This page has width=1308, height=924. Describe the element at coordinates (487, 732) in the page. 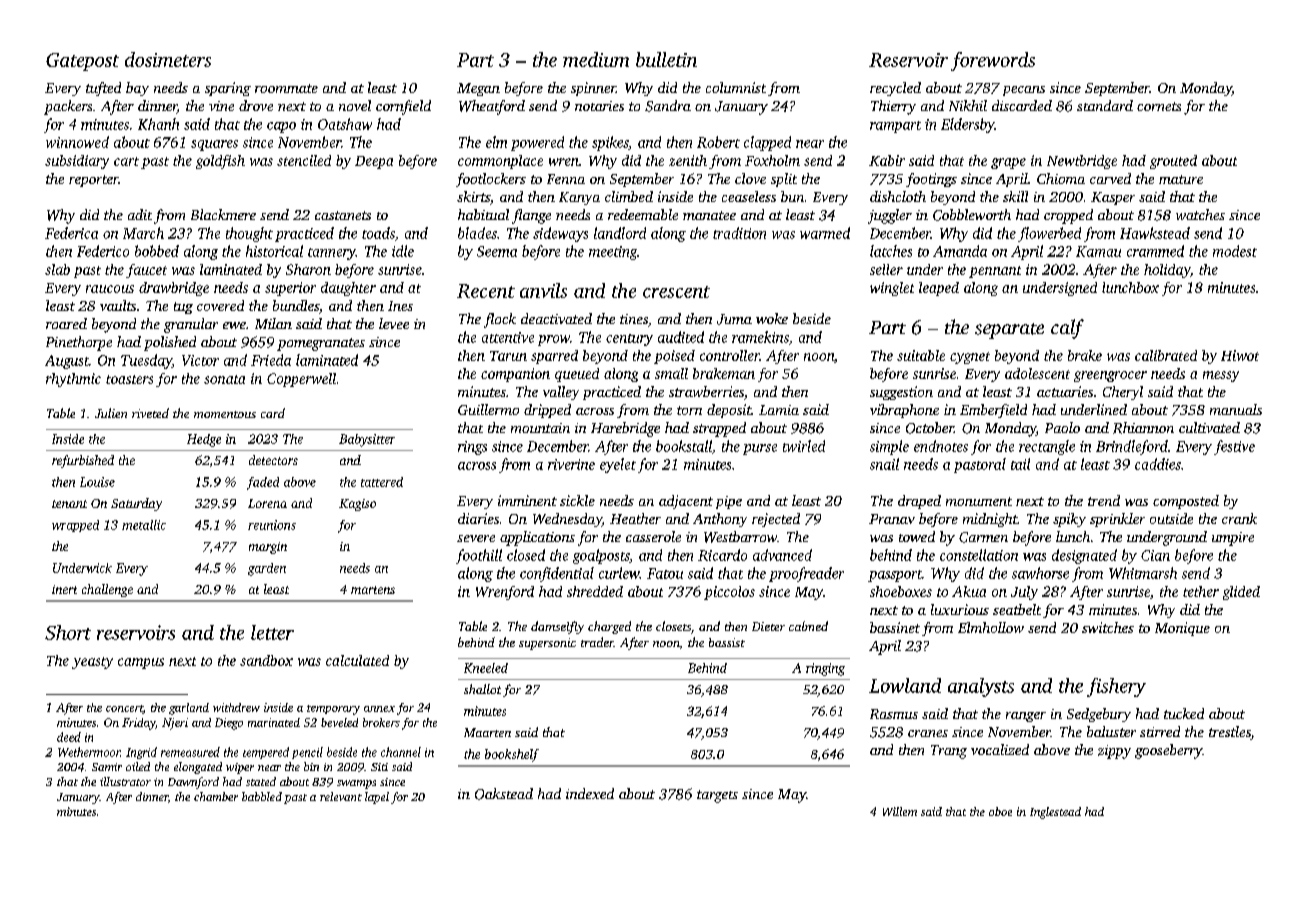

I see `Maarten` at that location.
